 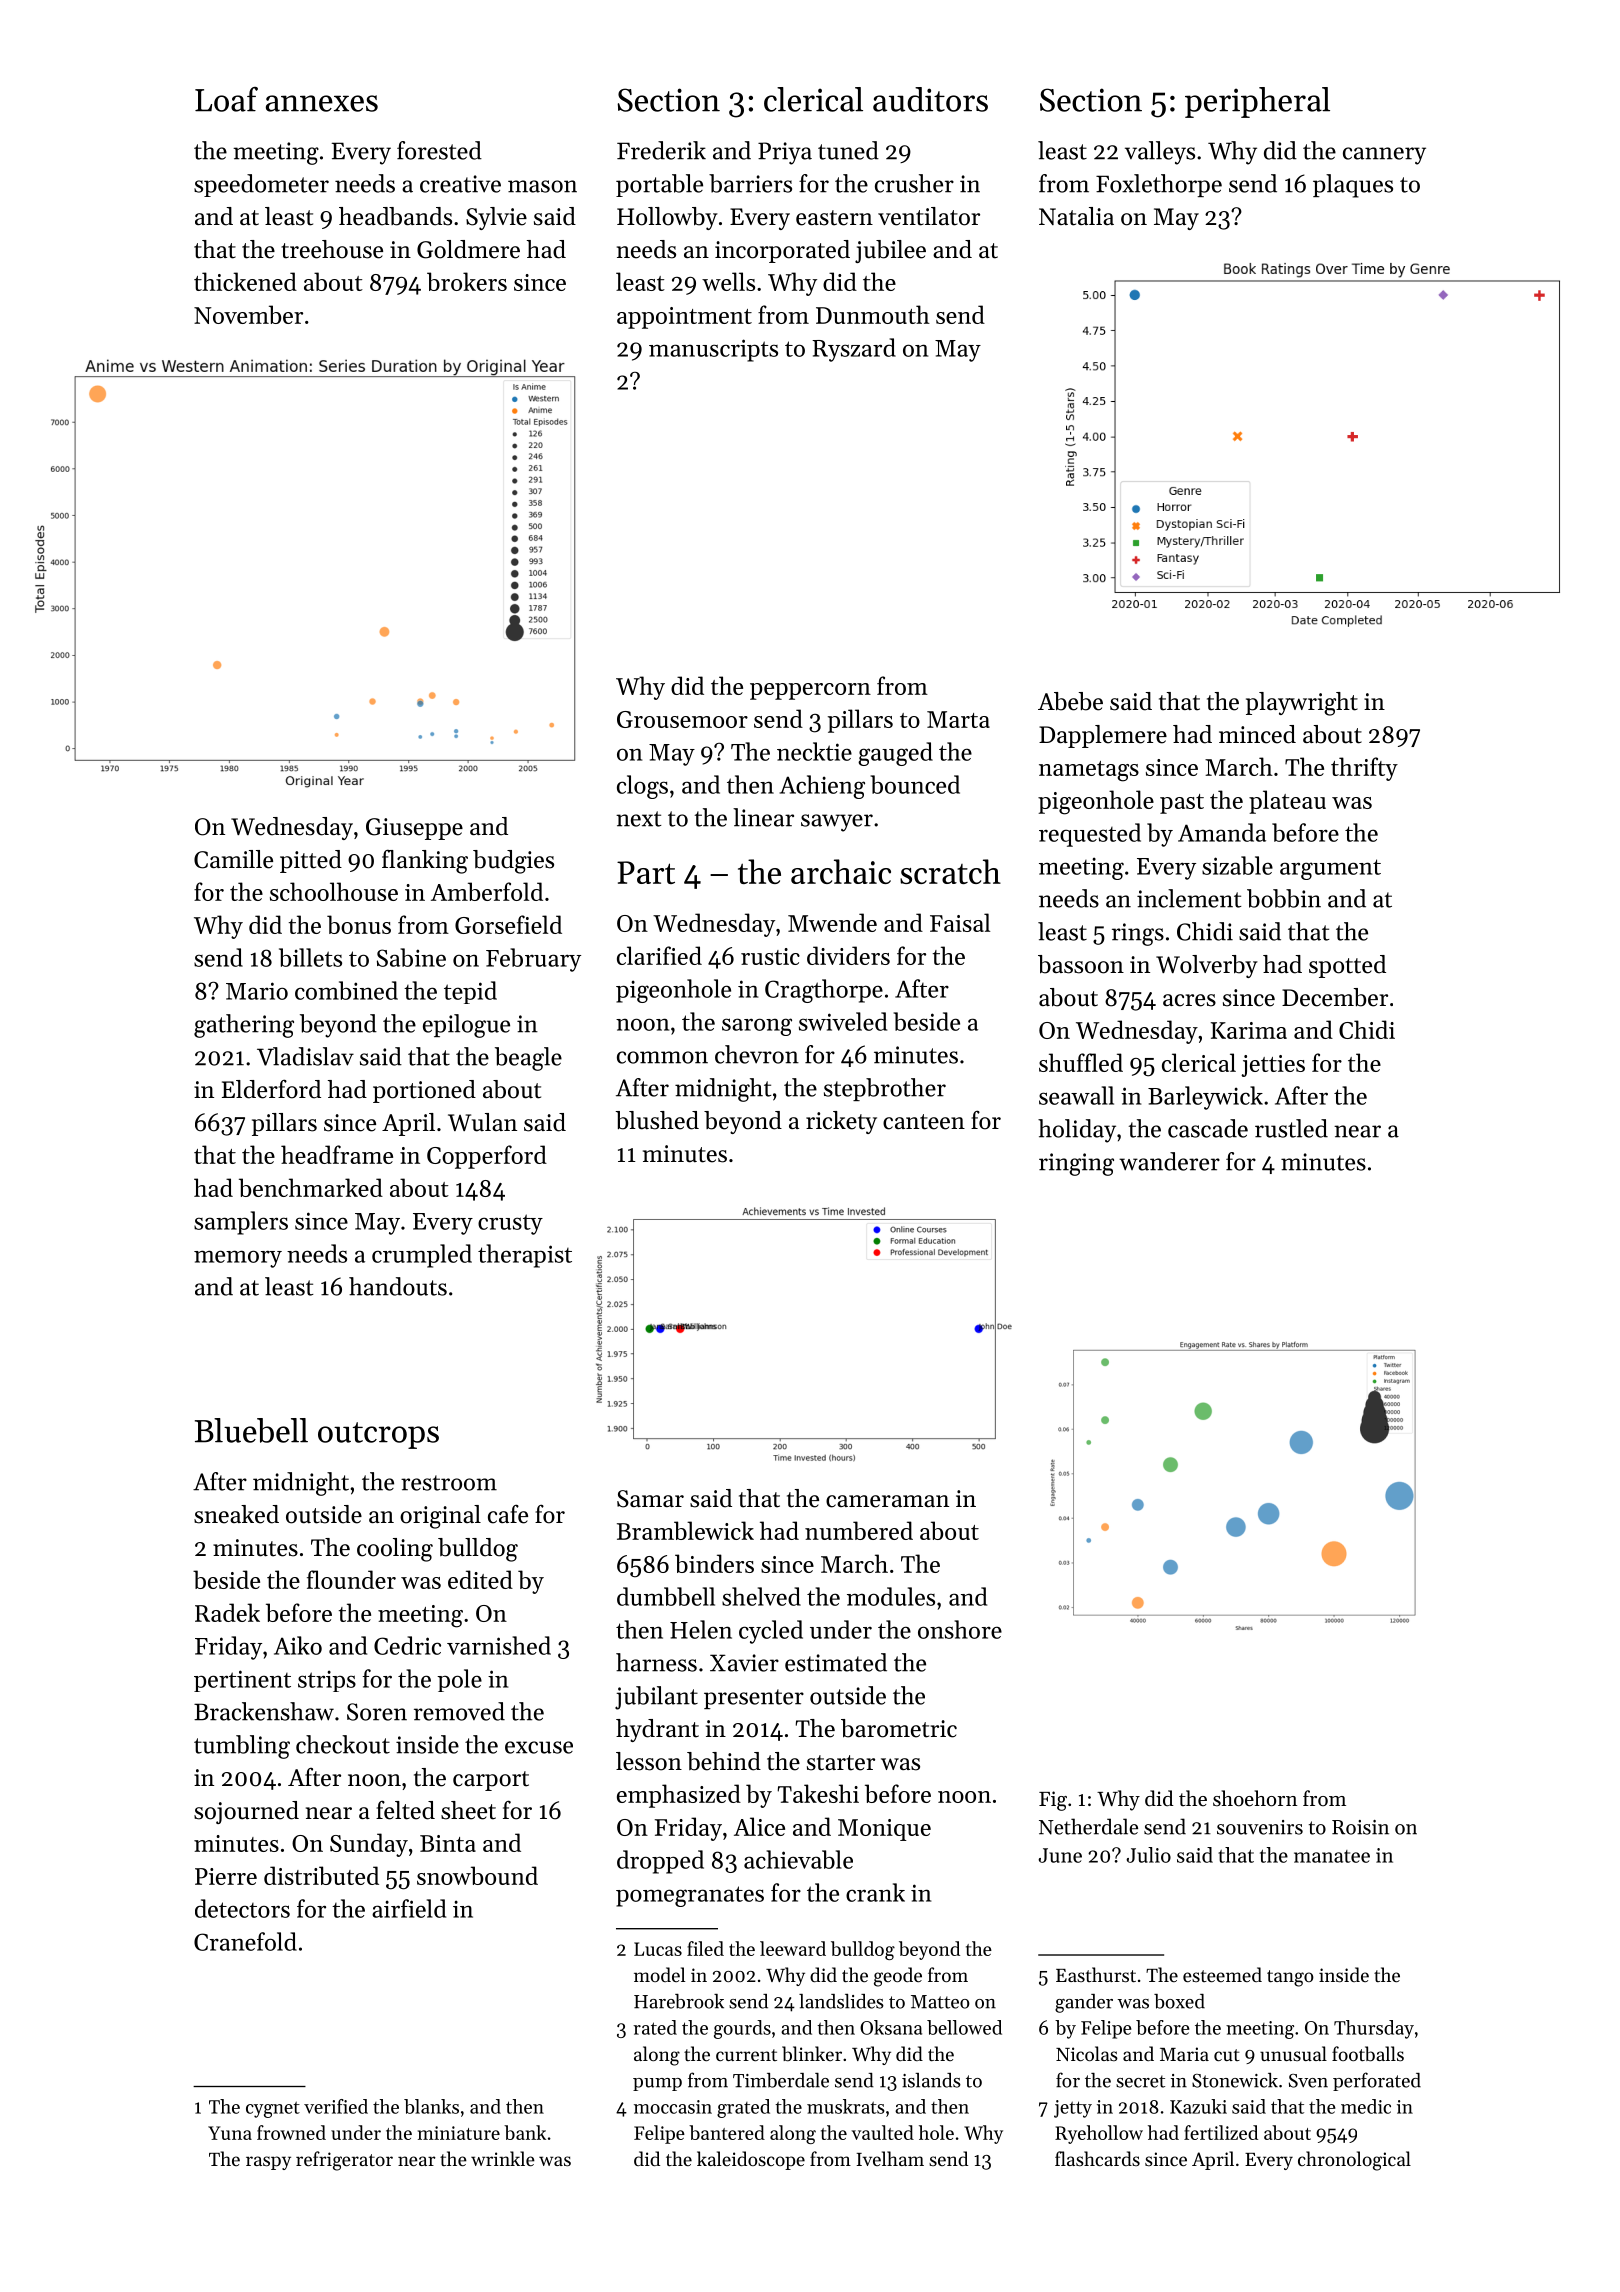 What do you see at coordinates (642, 787) in the document?
I see `clogs` at bounding box center [642, 787].
